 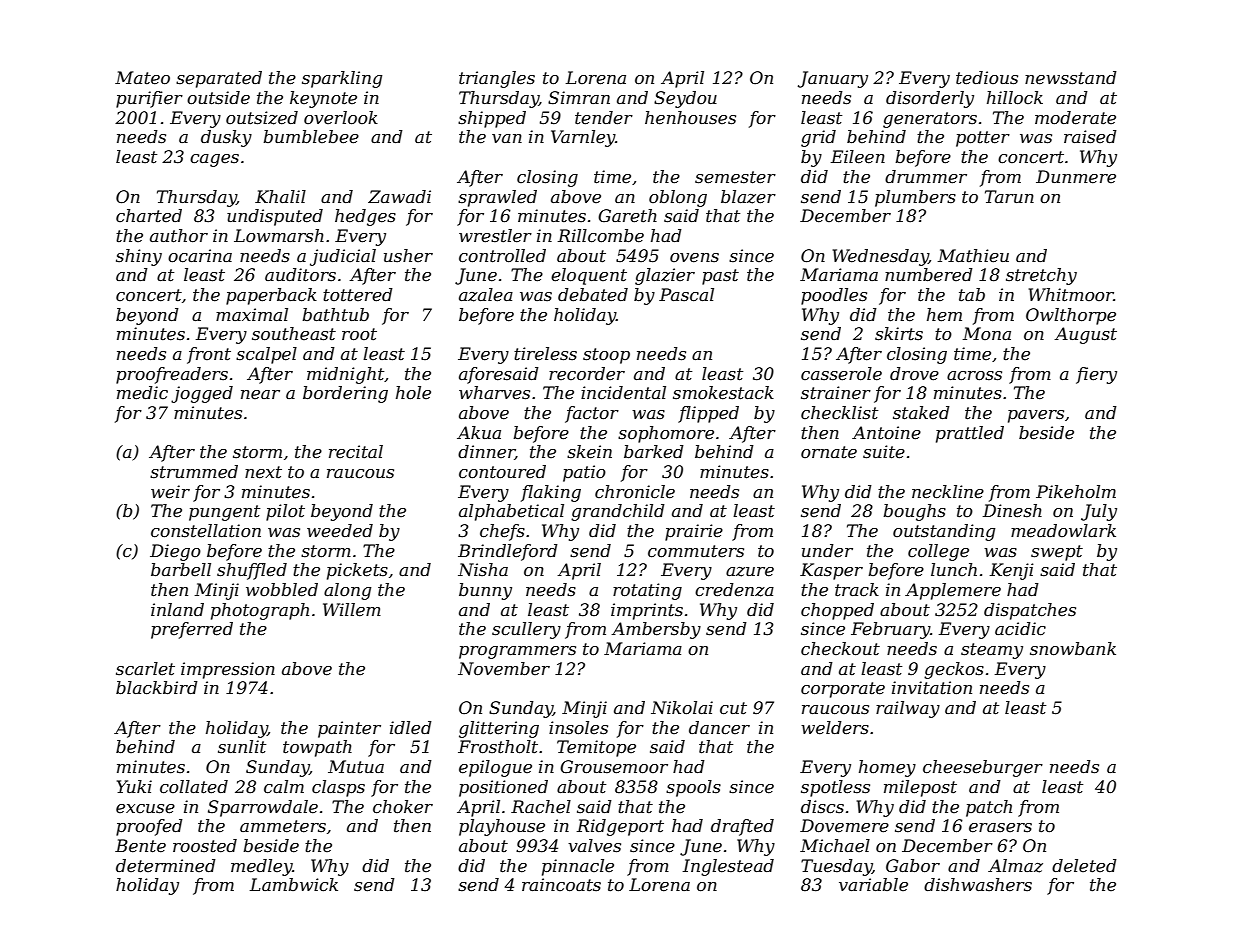 What do you see at coordinates (194, 787) in the page?
I see `collated` at bounding box center [194, 787].
